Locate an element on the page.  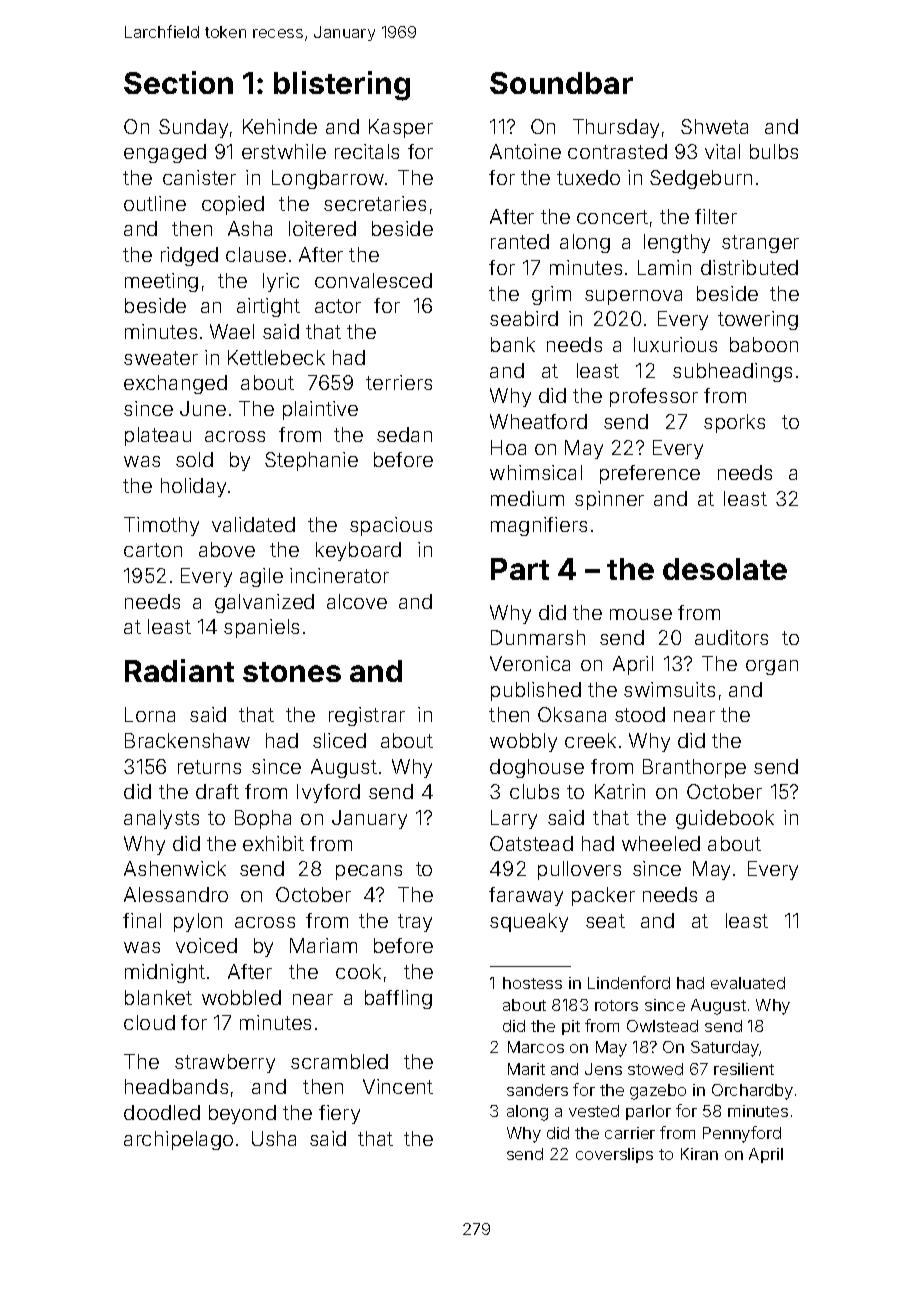
rotors is located at coordinates (616, 1005).
